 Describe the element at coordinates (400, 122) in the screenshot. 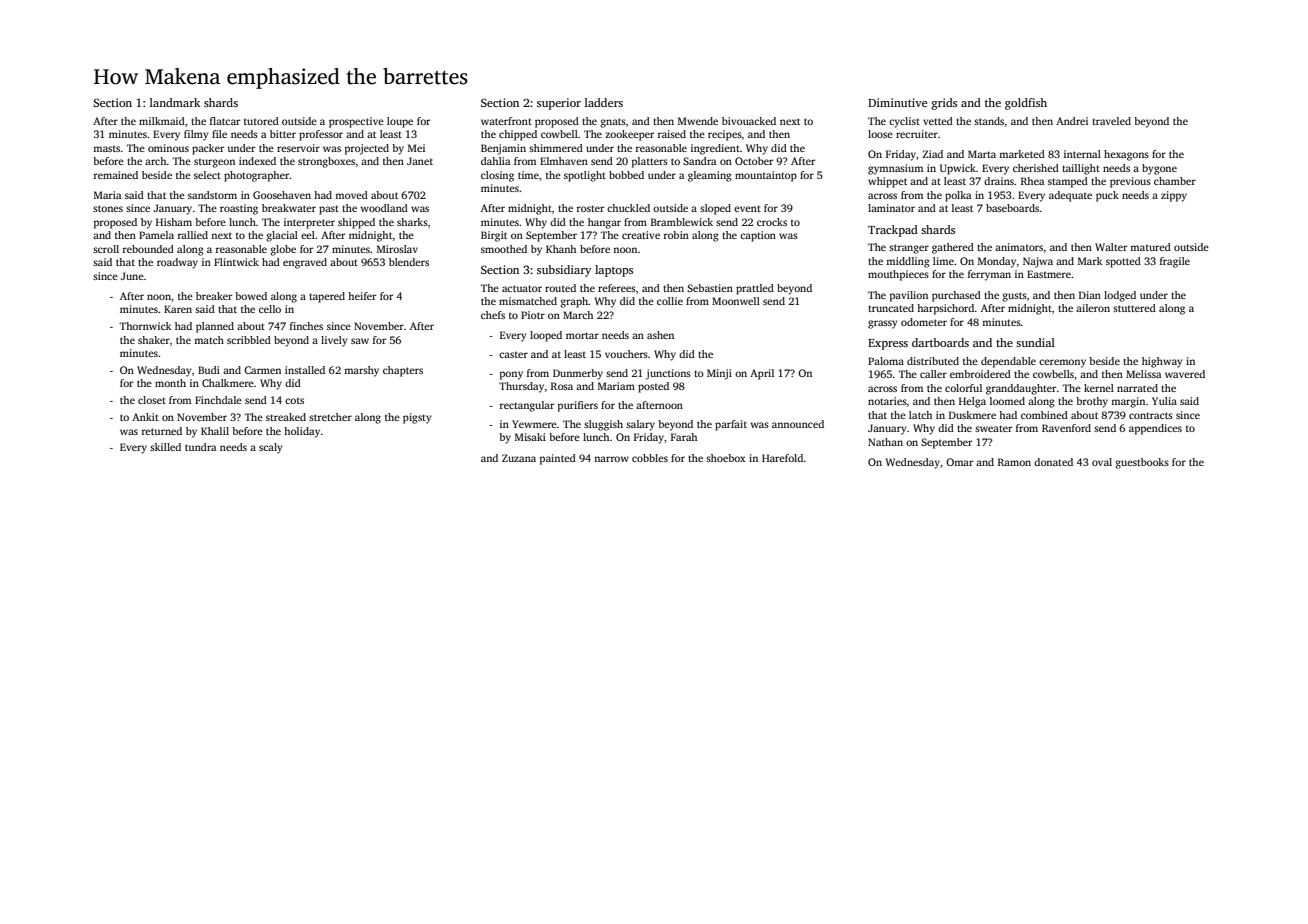

I see `loupe` at that location.
